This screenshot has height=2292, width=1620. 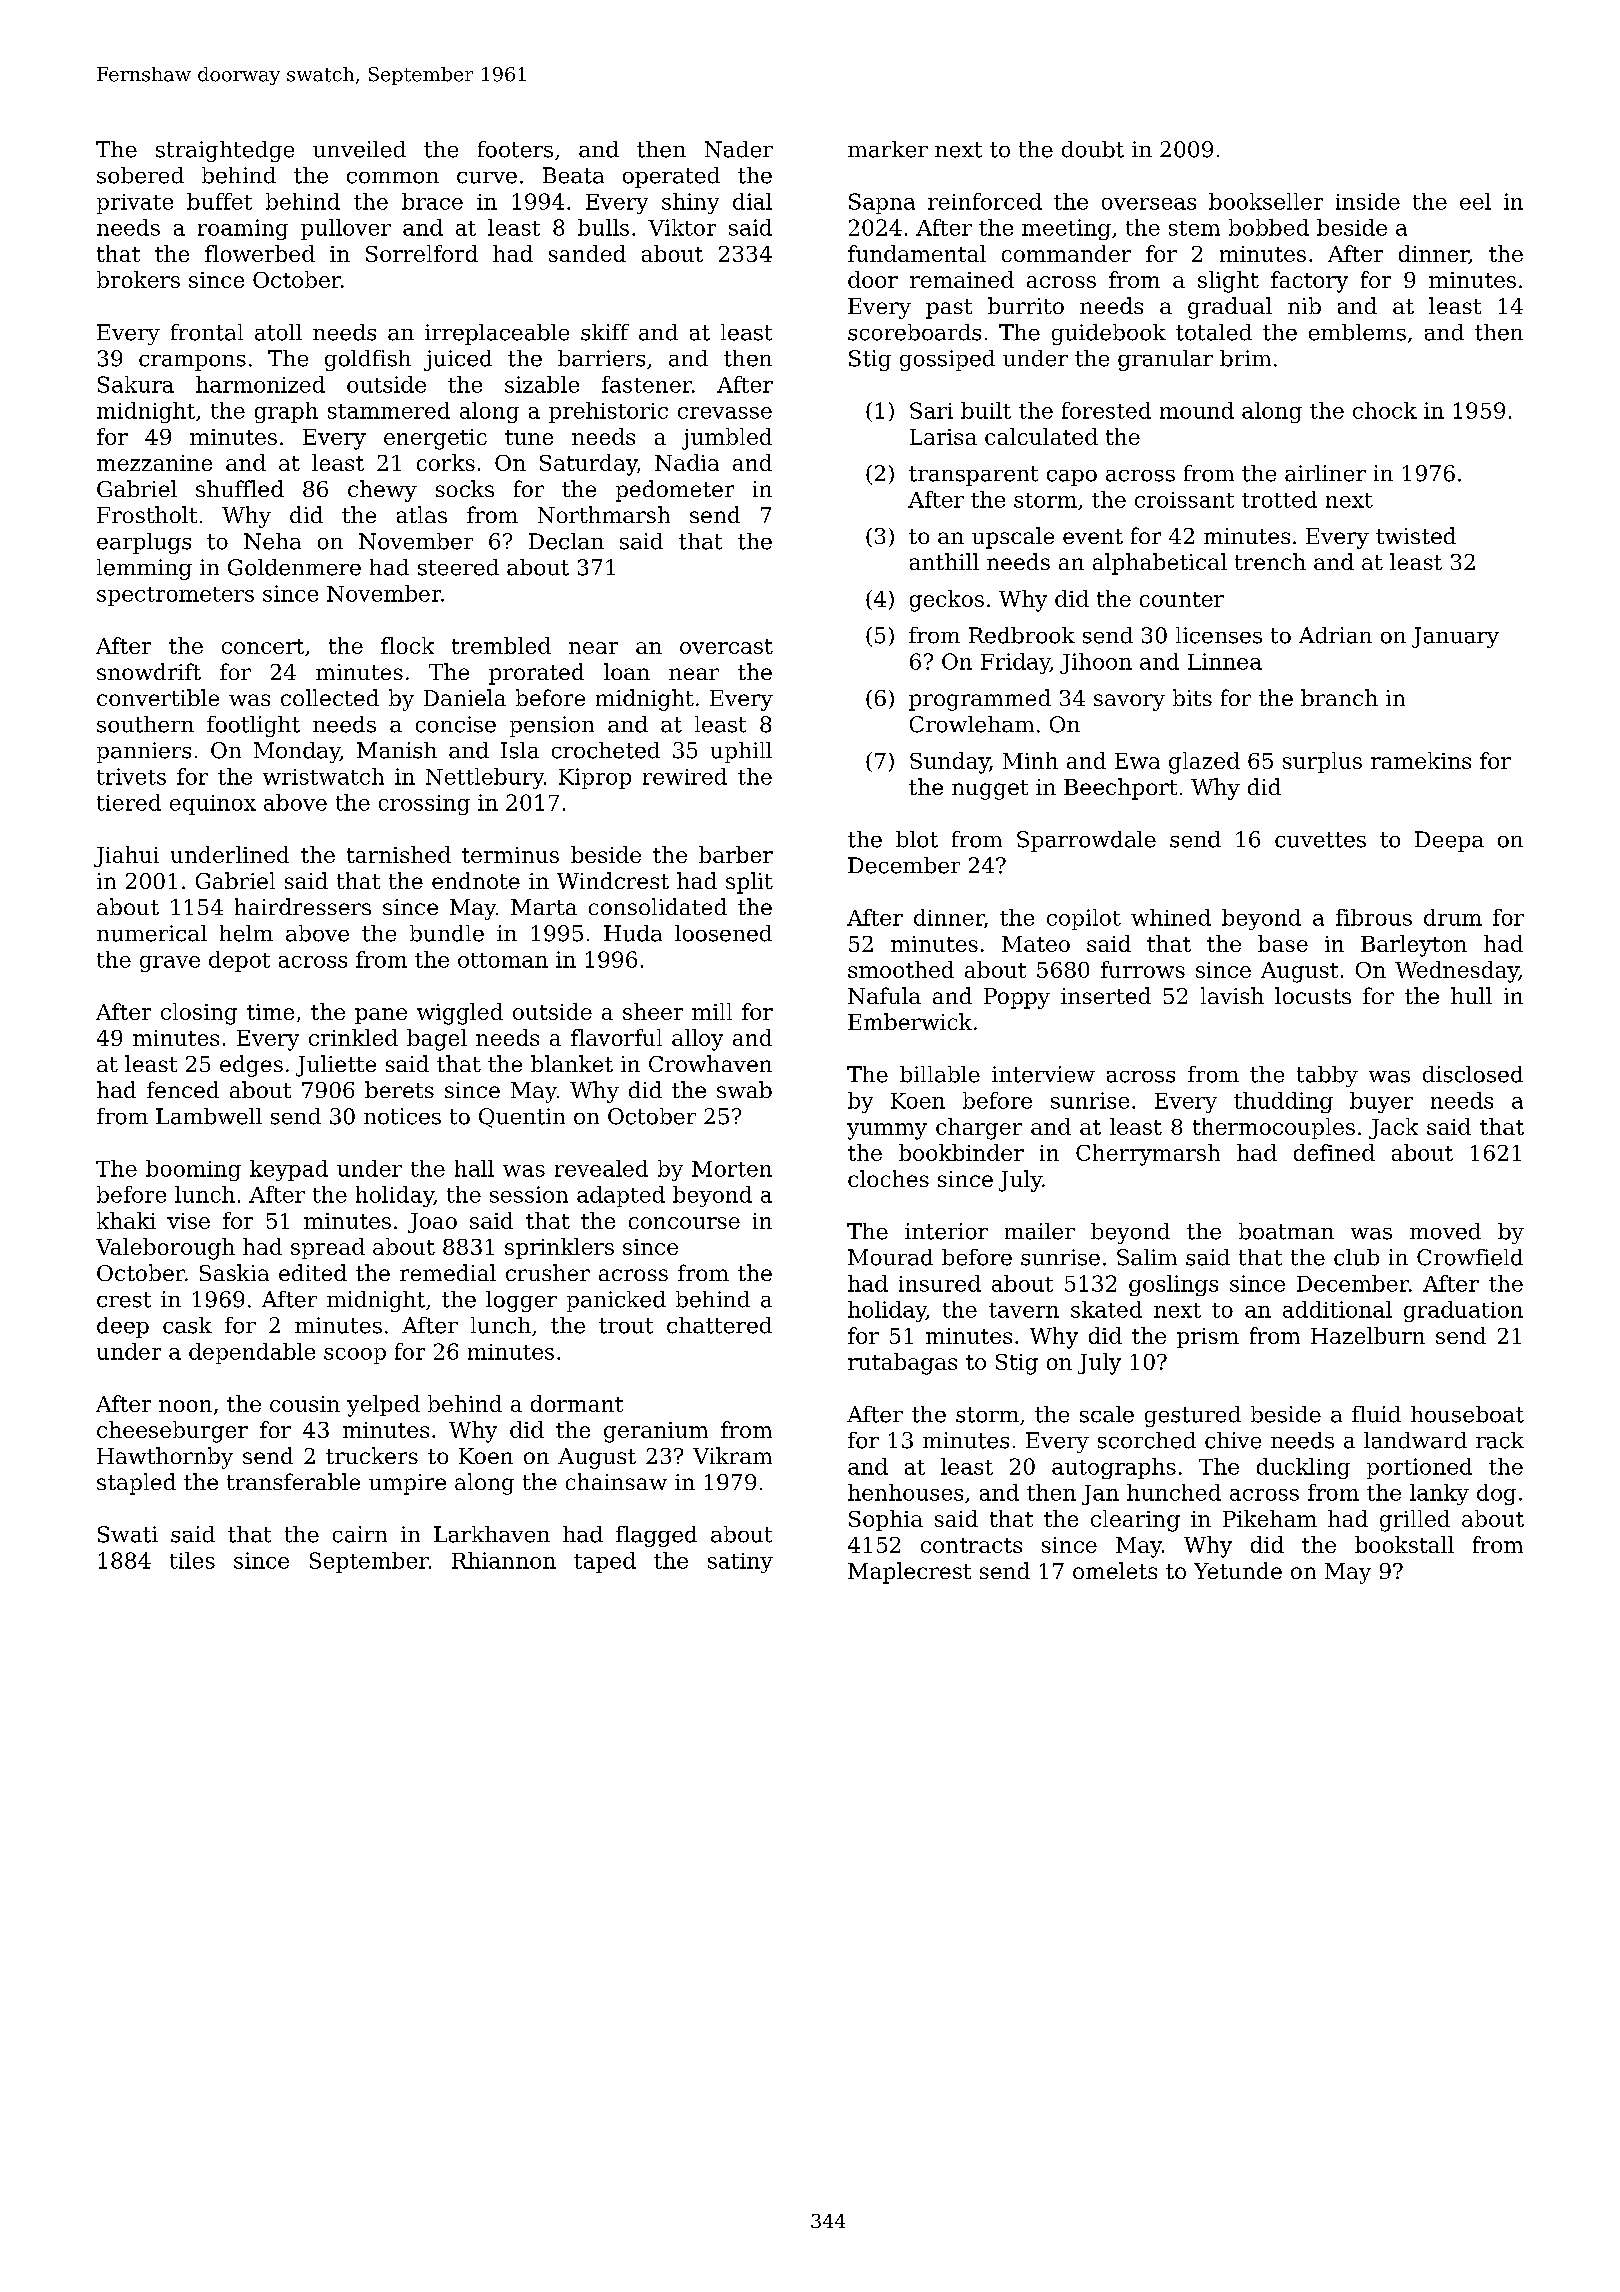 I want to click on doubt, so click(x=1093, y=149).
